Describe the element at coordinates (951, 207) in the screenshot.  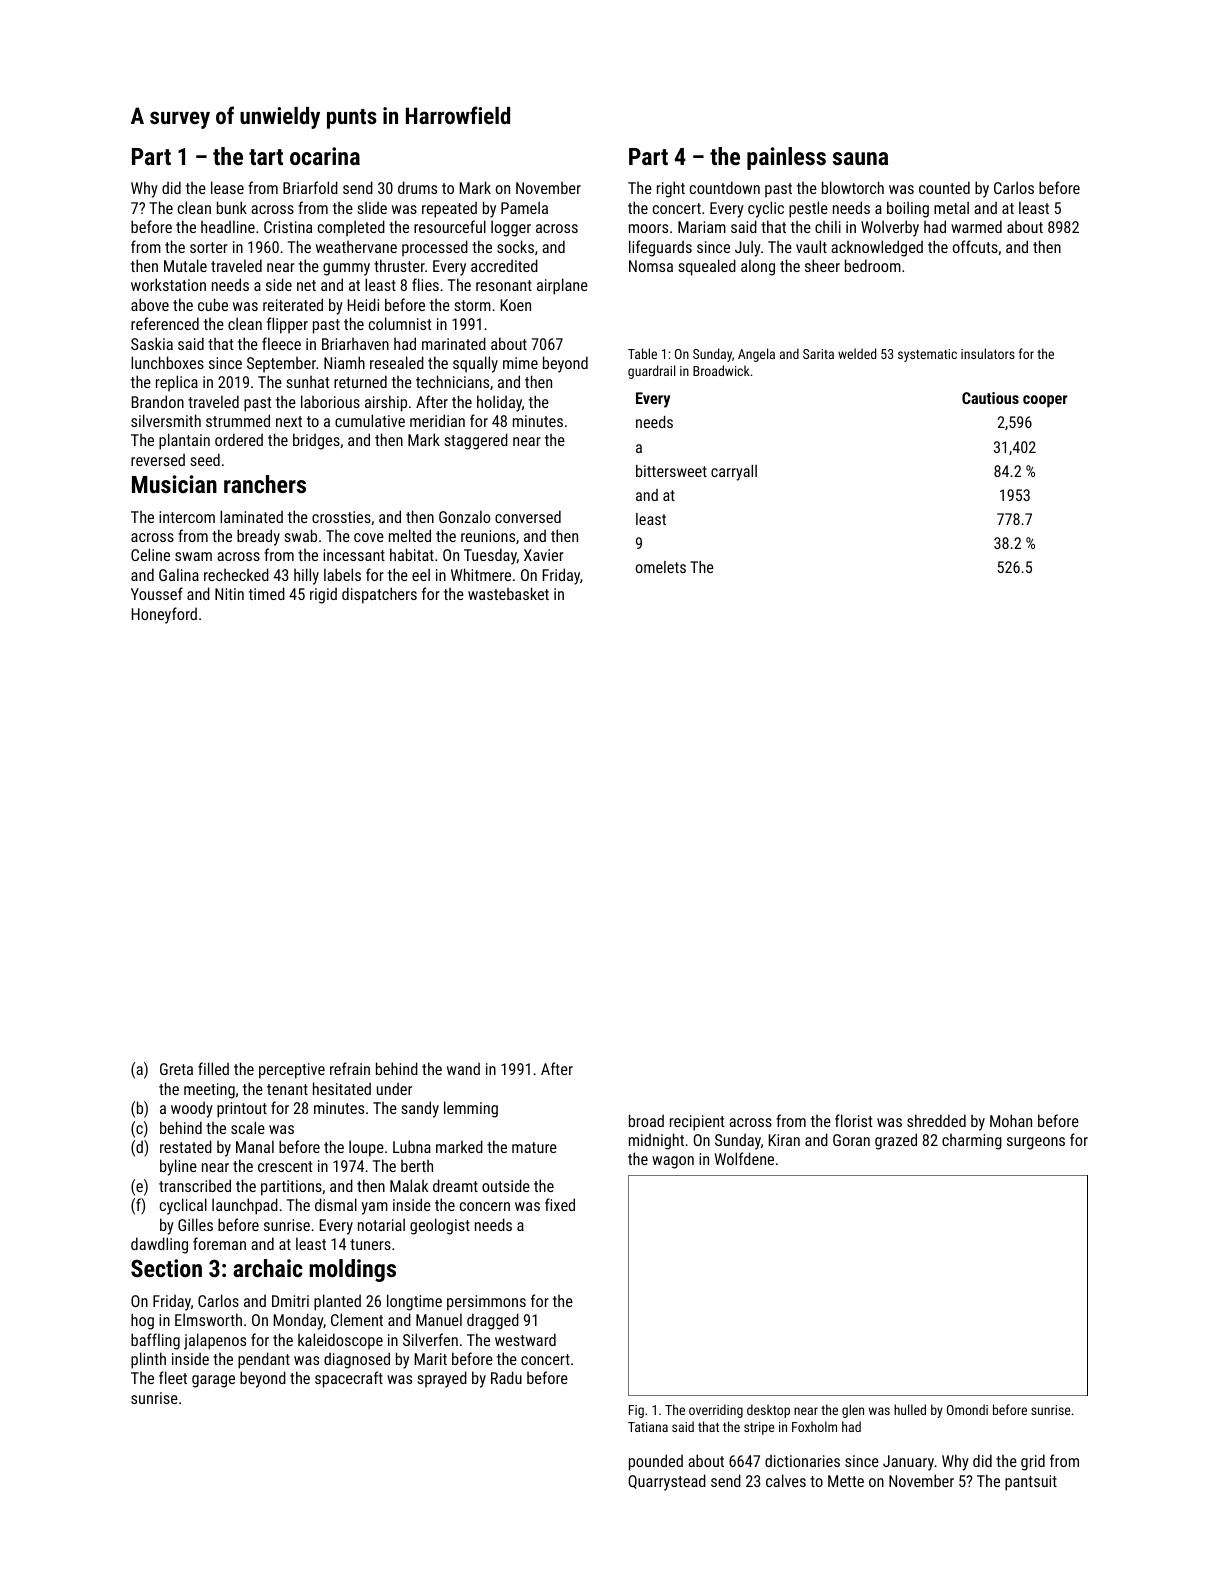
I see `metal` at that location.
